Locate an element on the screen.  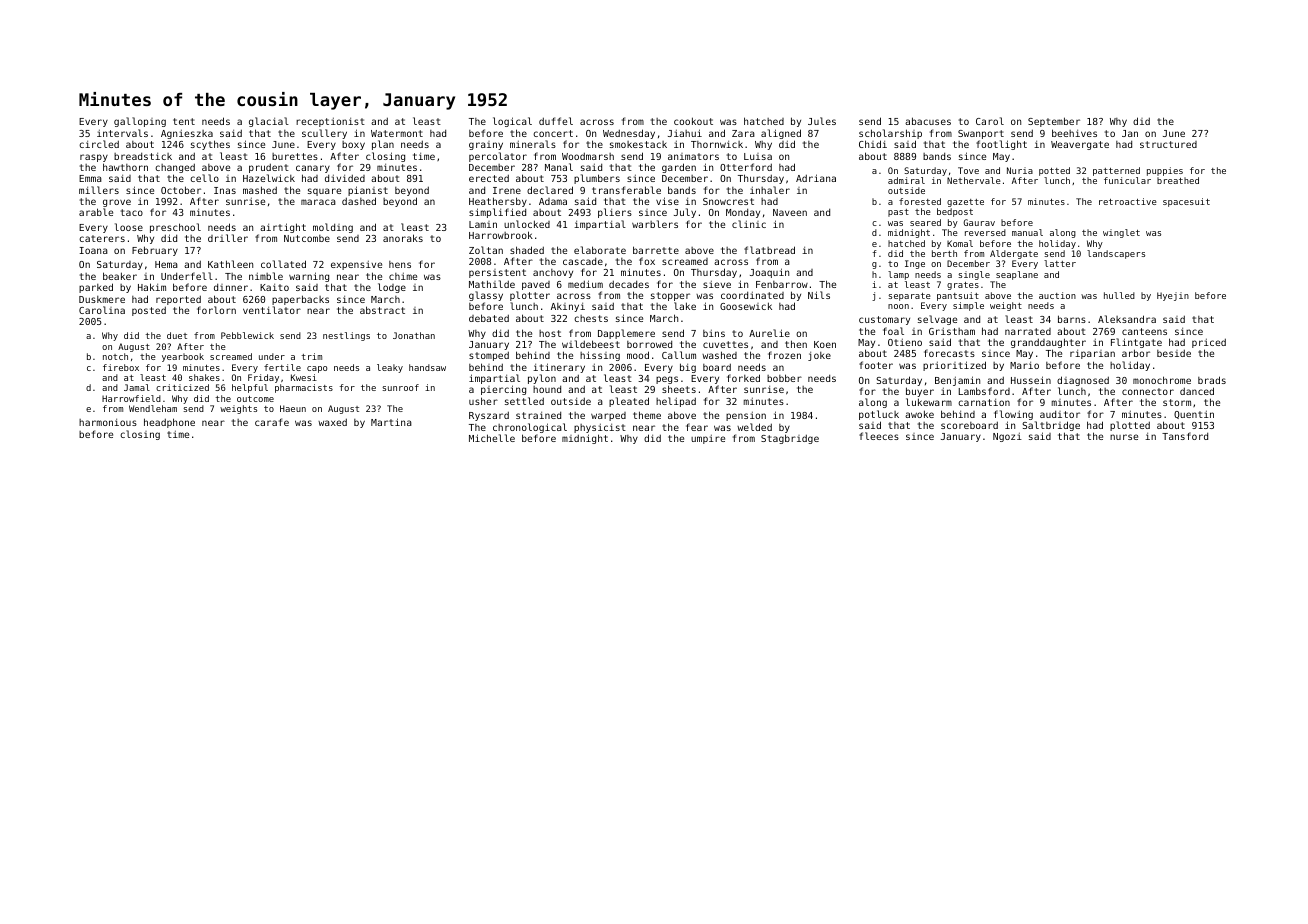
harmonious is located at coordinates (108, 422).
